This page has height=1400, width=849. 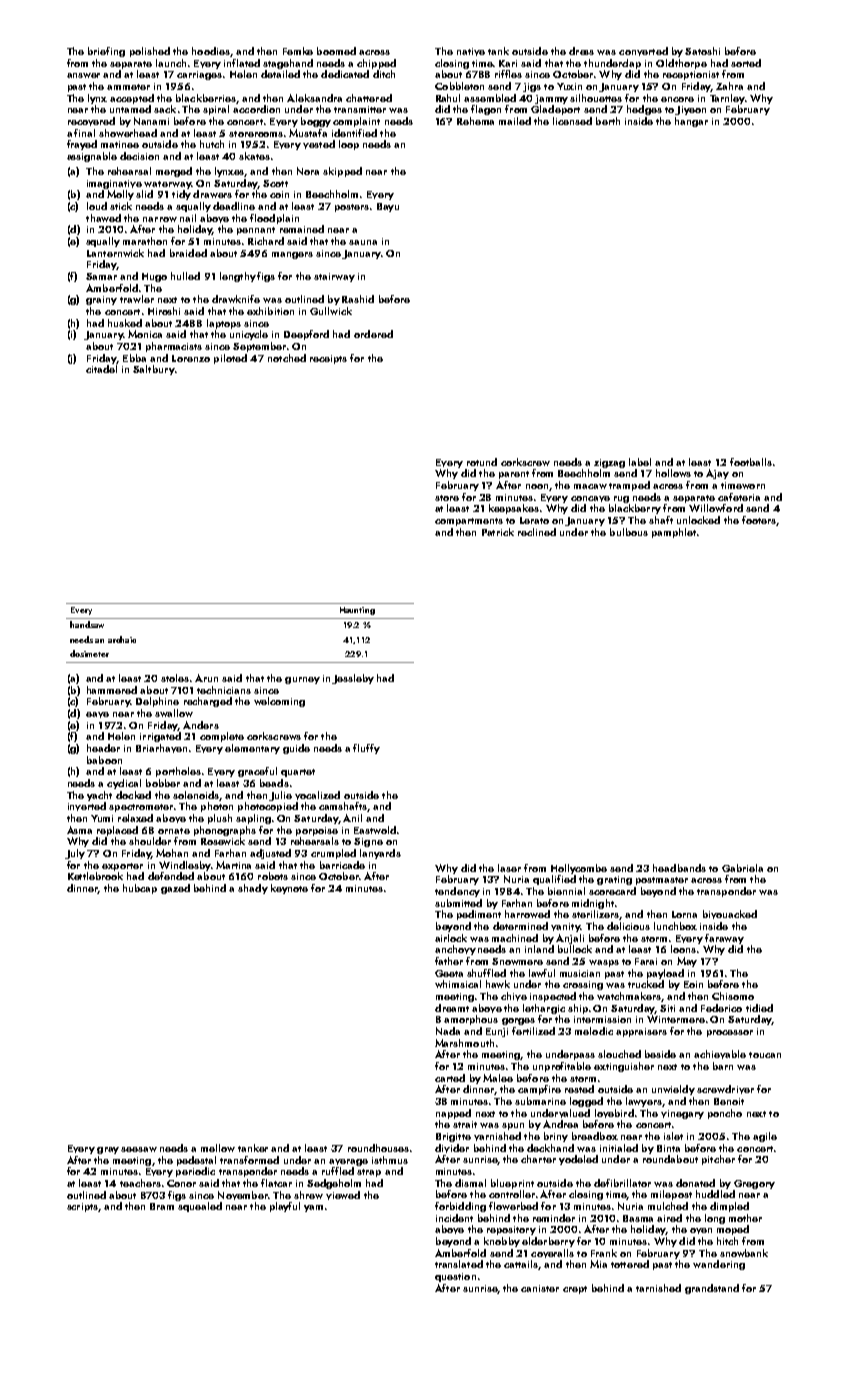 What do you see at coordinates (366, 749) in the page?
I see `fluffy` at bounding box center [366, 749].
